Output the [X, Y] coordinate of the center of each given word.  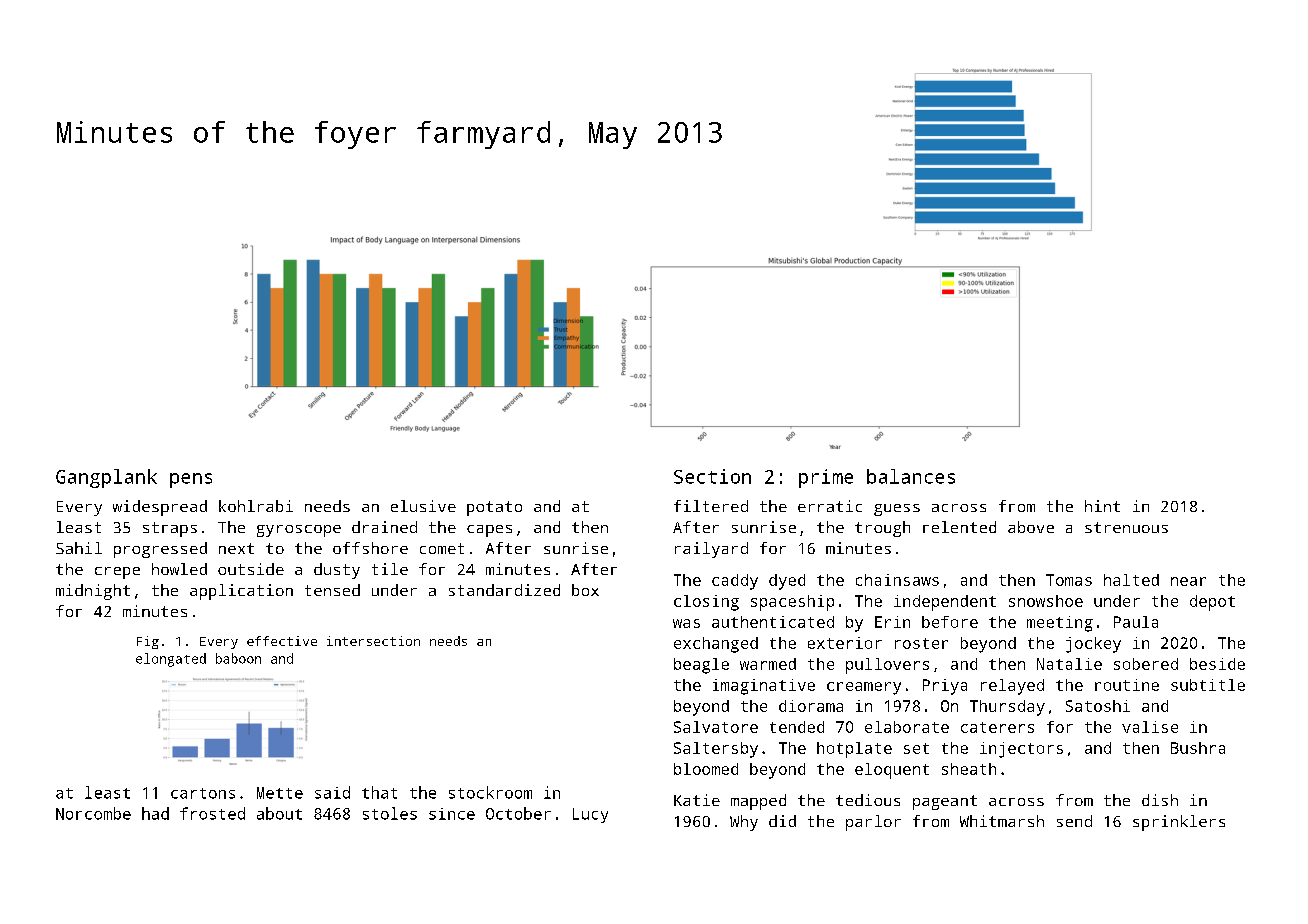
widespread [160, 508]
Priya [945, 687]
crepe [117, 573]
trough [882, 529]
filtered [711, 506]
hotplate [854, 750]
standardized [504, 590]
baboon [238, 658]
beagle [701, 666]
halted [1131, 580]
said [332, 792]
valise [1150, 727]
